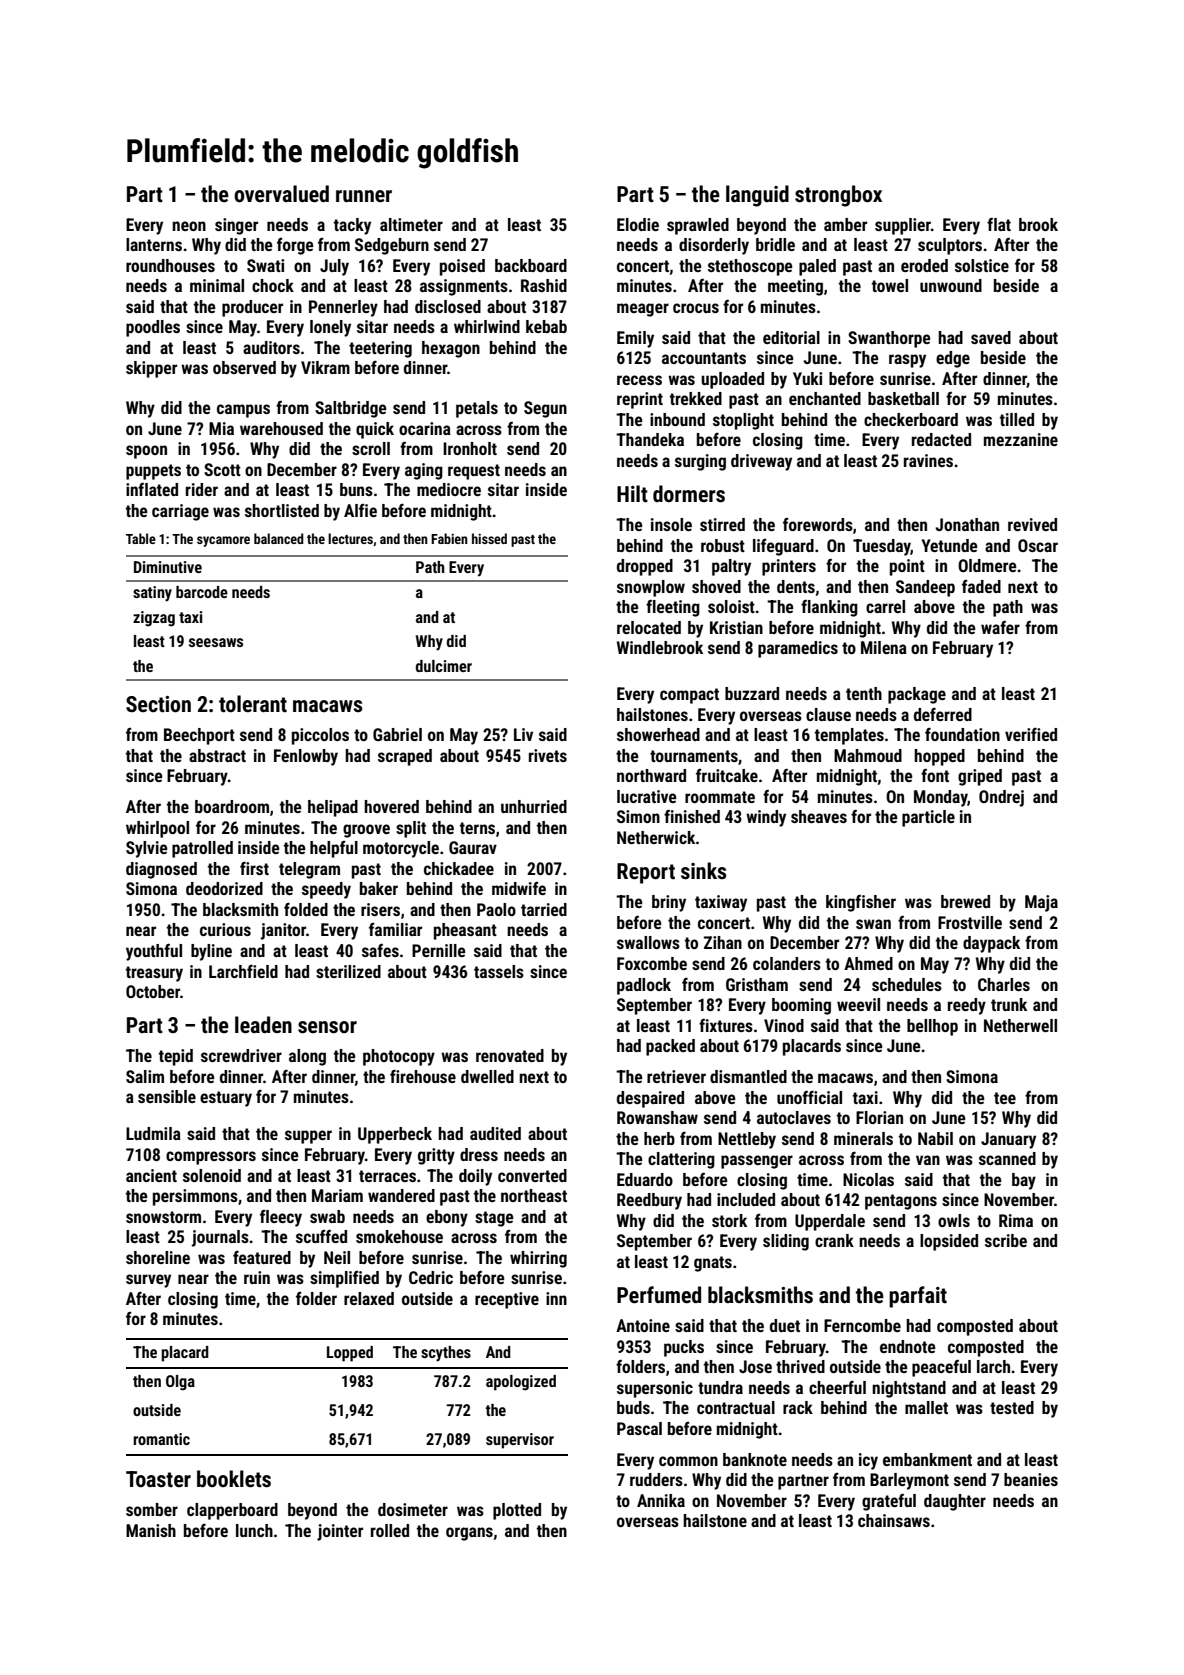  Describe the element at coordinates (306, 909) in the image. I see `folded` at that location.
